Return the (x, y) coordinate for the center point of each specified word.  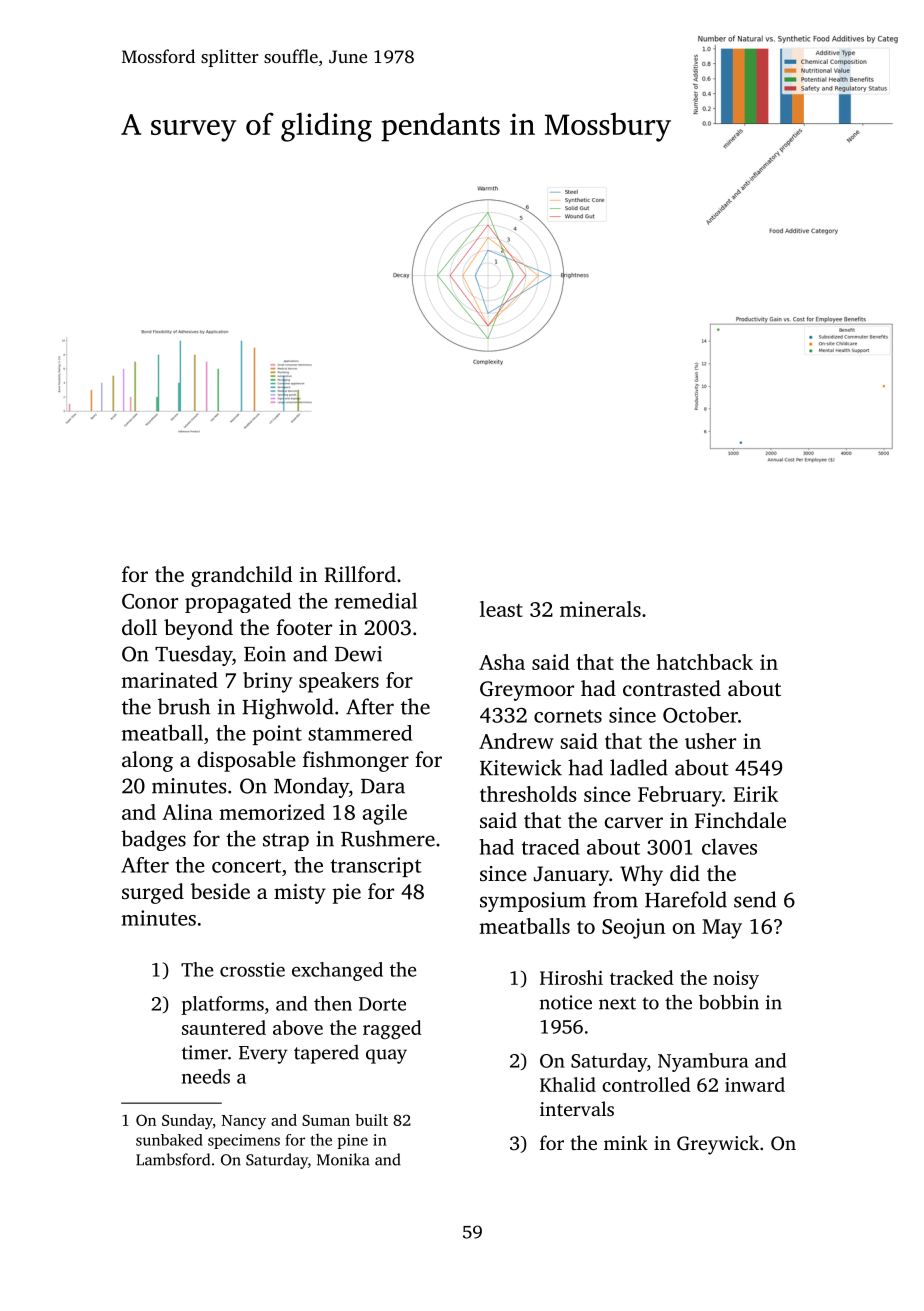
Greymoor (527, 691)
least (501, 609)
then (333, 1003)
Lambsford (173, 1159)
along (147, 761)
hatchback (705, 662)
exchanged (337, 971)
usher (710, 741)
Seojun (633, 928)
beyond (198, 629)
